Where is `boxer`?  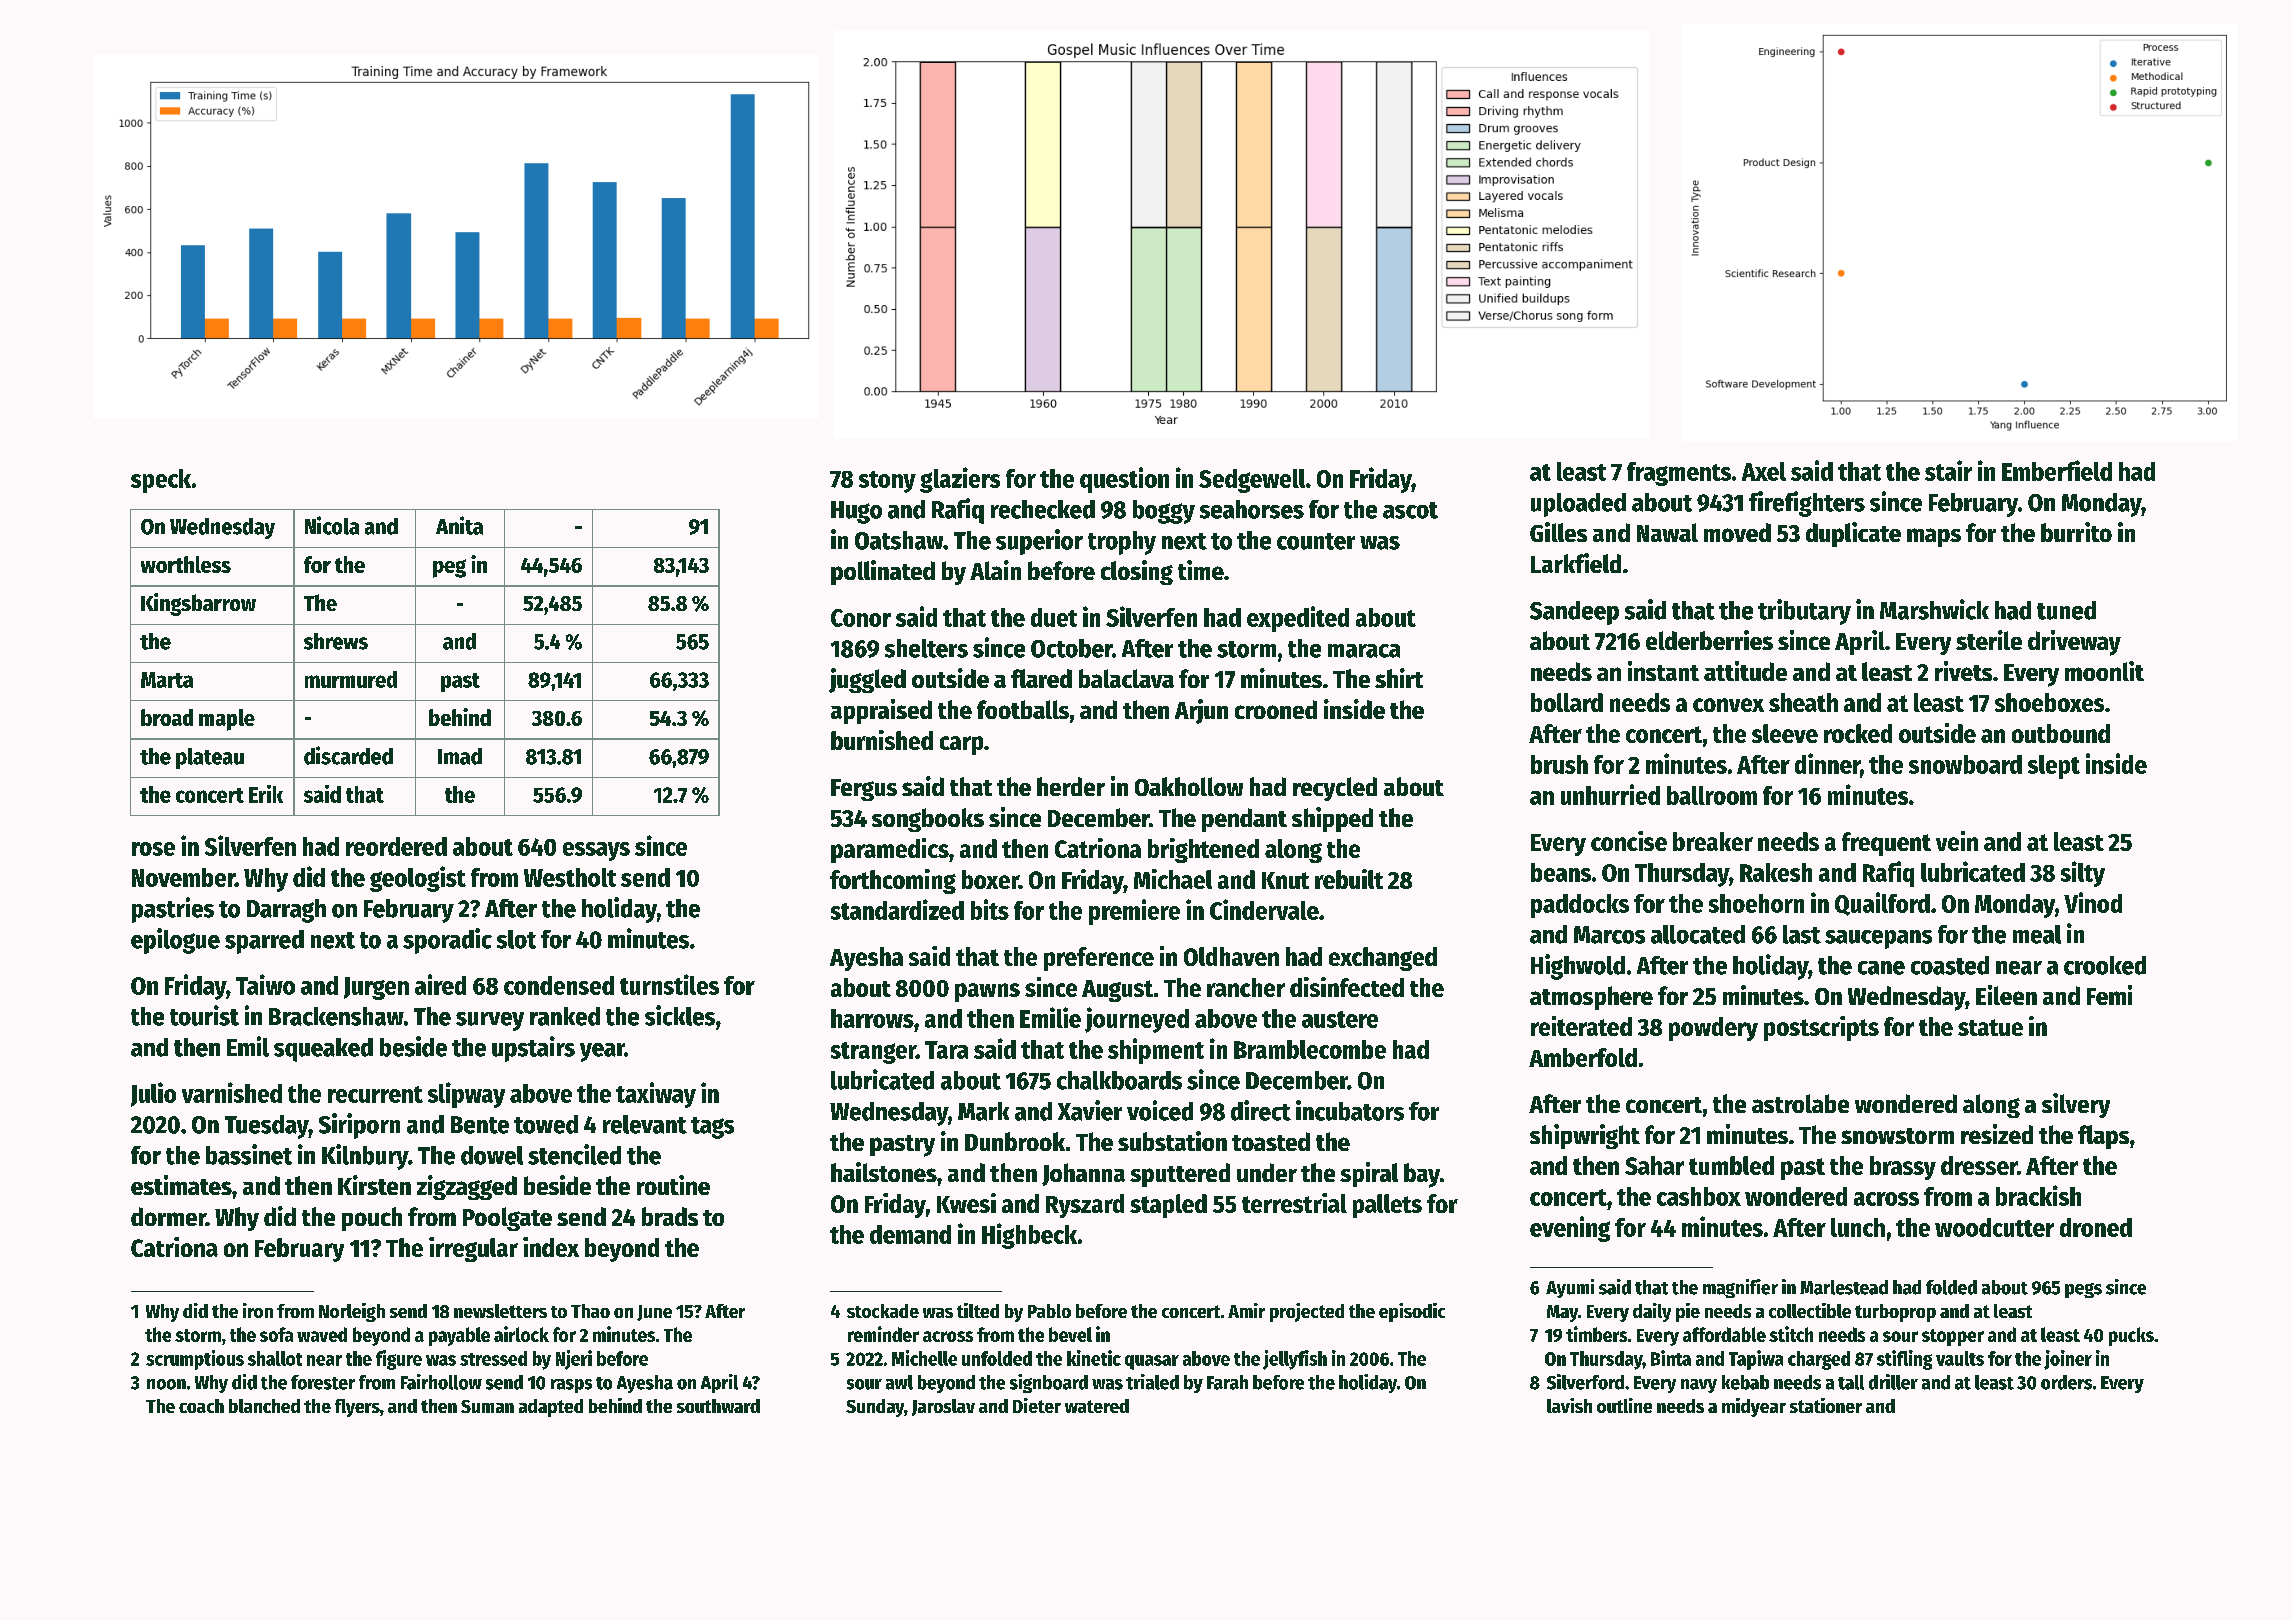
boxer is located at coordinates (990, 879).
